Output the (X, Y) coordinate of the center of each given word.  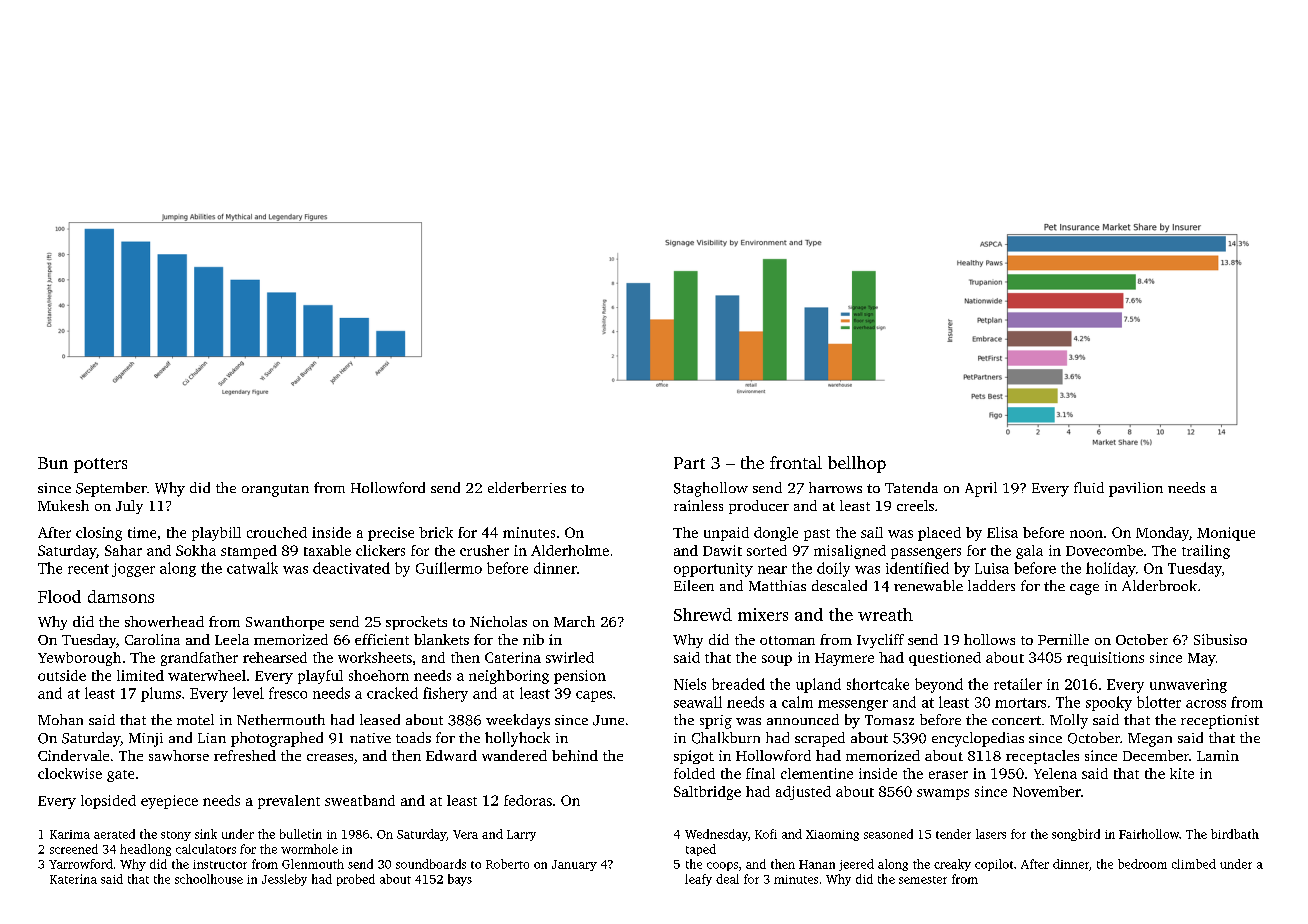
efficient (382, 639)
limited (140, 675)
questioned (945, 659)
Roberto (507, 864)
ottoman (787, 640)
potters (100, 465)
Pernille (1063, 639)
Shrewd (703, 614)
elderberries (527, 487)
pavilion (1136, 489)
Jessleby (284, 880)
